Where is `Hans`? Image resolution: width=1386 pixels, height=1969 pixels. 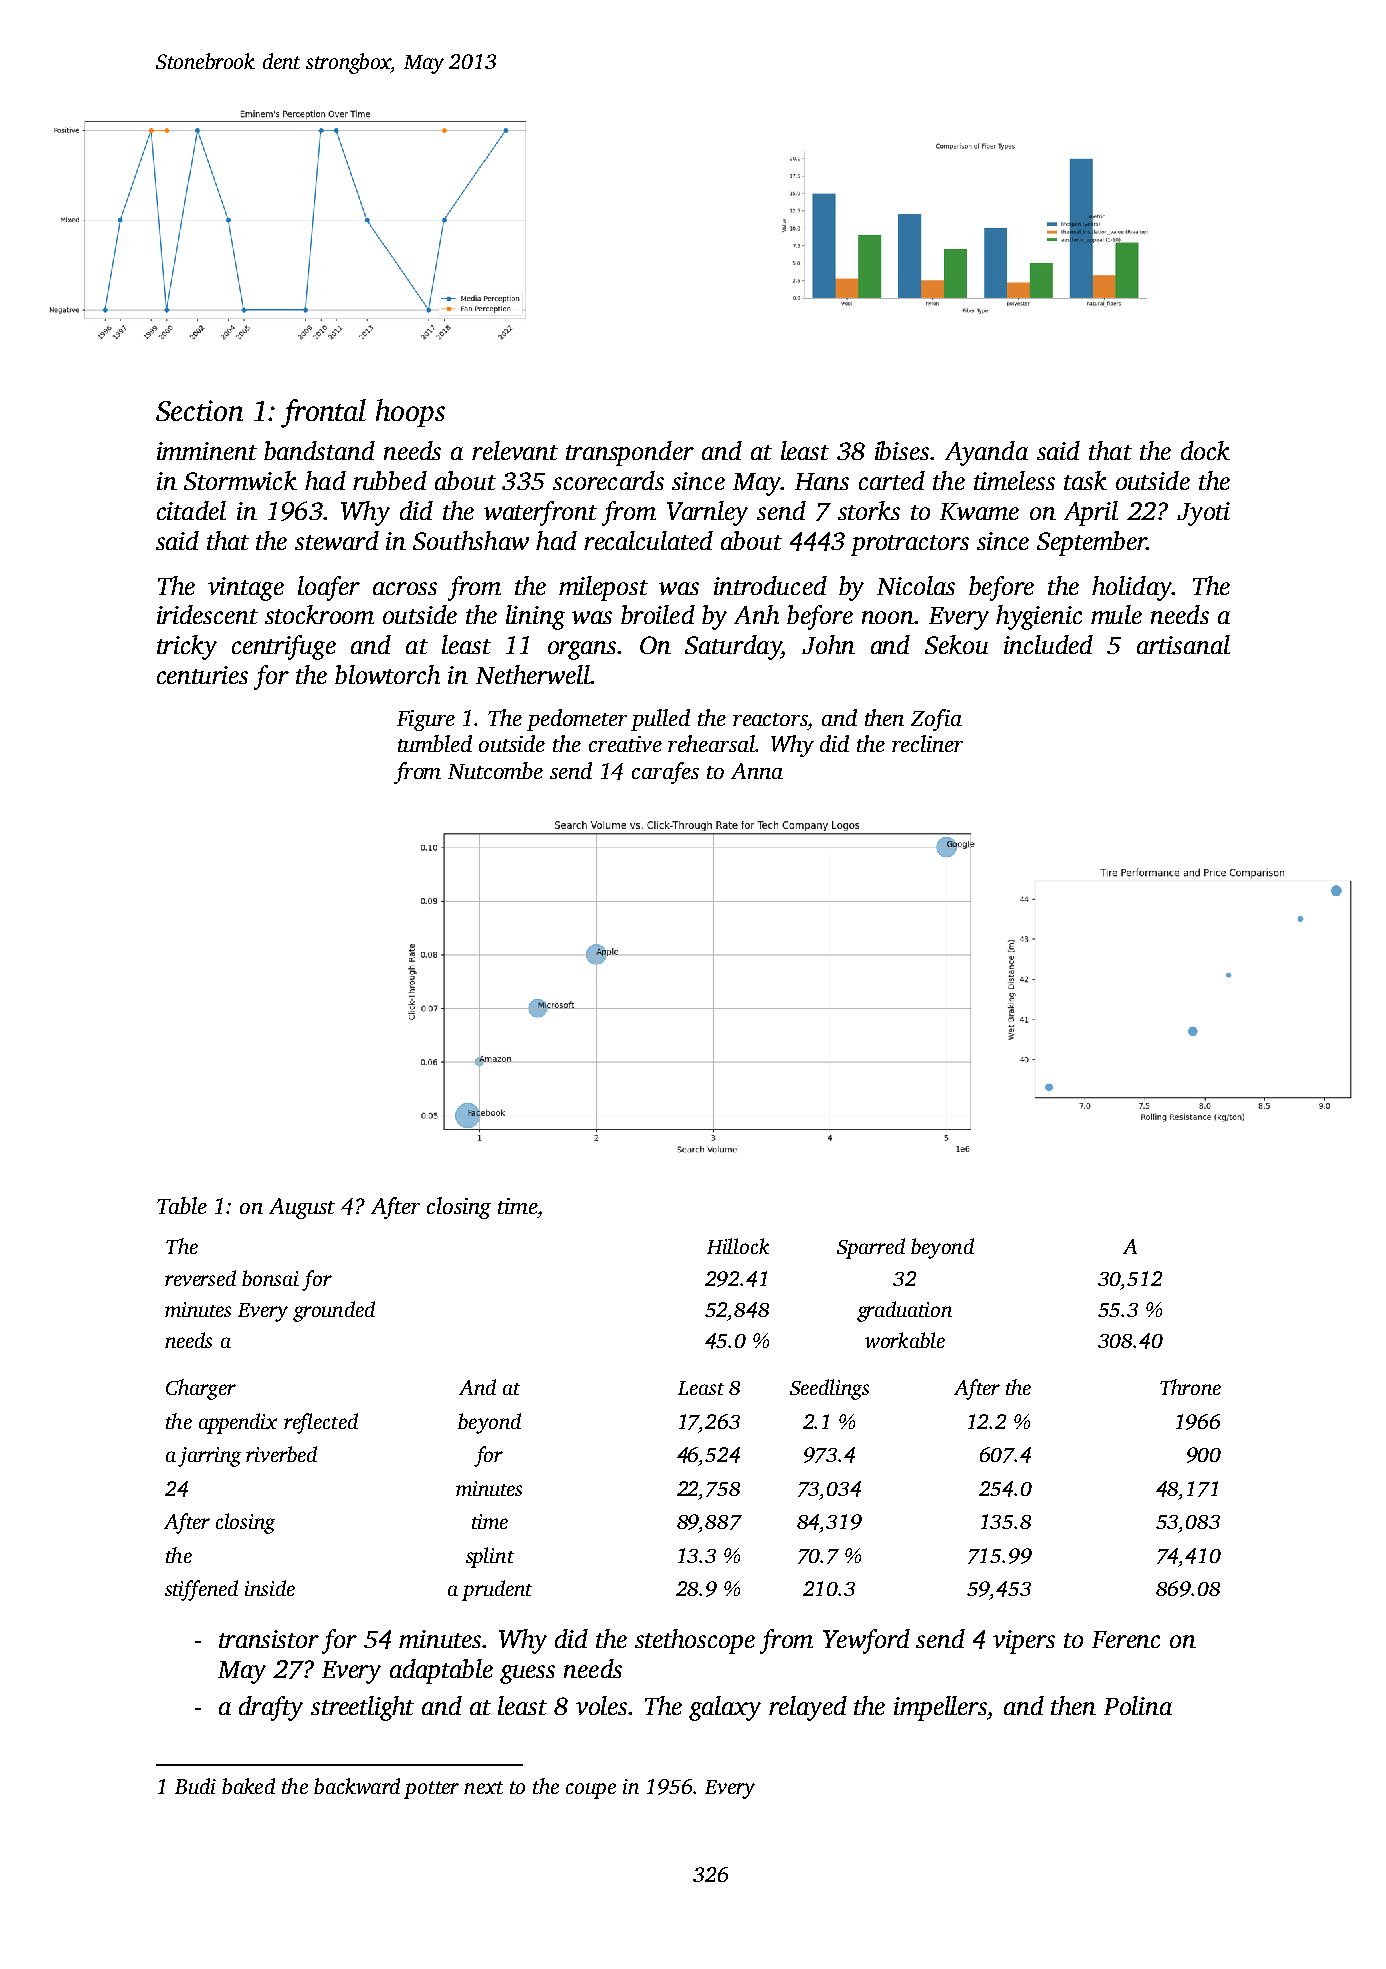 Hans is located at coordinates (822, 481).
